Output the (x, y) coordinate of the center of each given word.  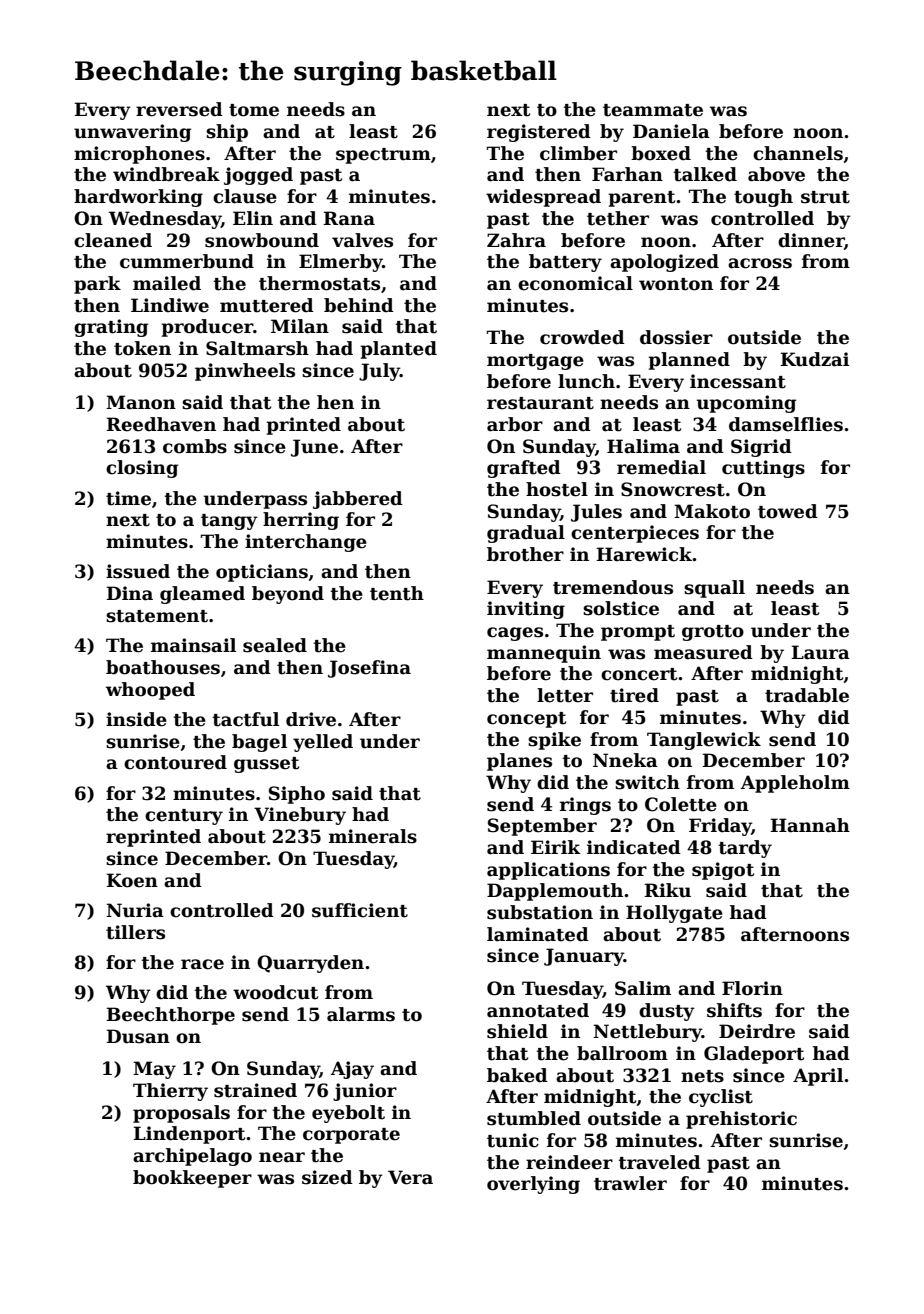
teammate (653, 110)
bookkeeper (192, 1179)
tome (254, 110)
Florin (752, 988)
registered (539, 133)
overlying (533, 1185)
